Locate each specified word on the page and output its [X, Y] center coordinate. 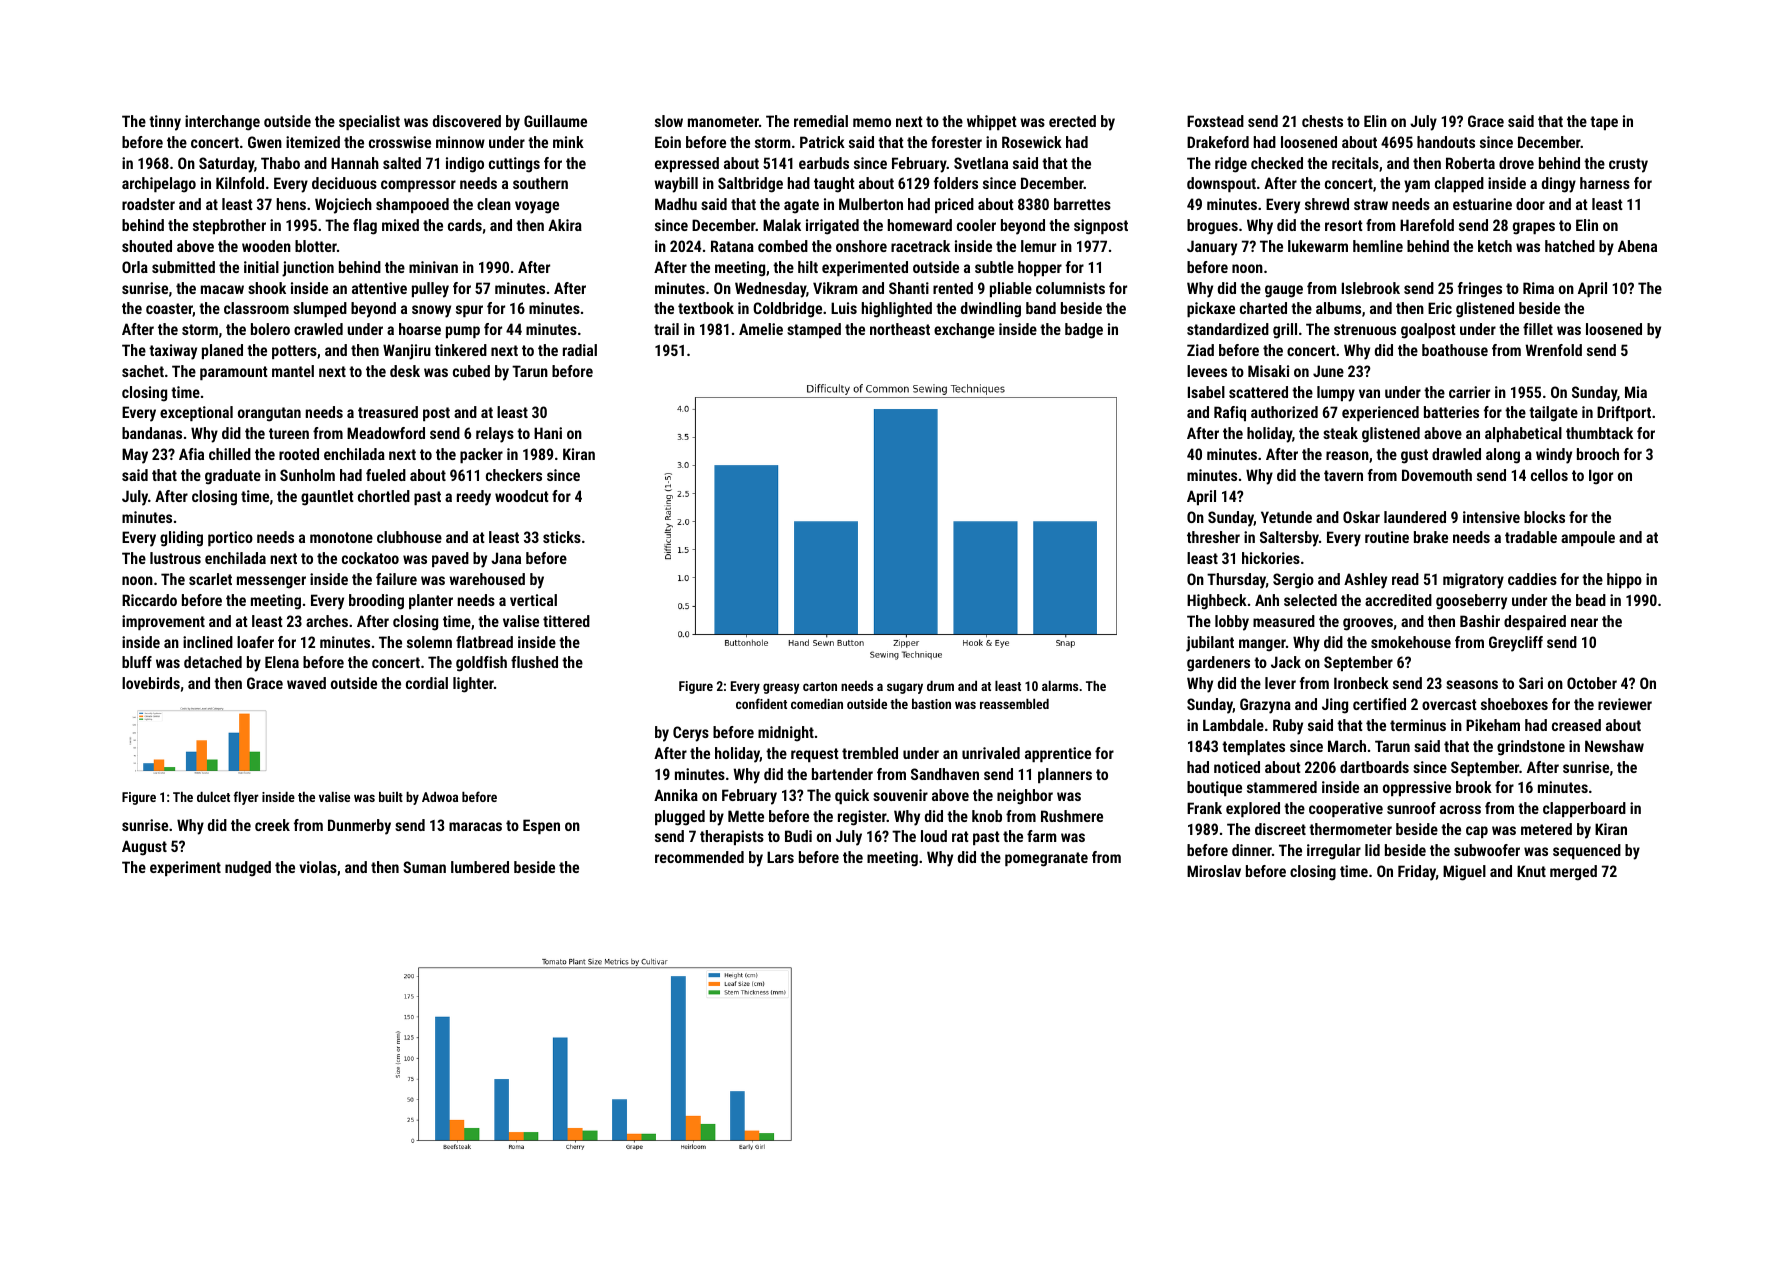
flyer [246, 798]
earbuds [824, 163]
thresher [1213, 537]
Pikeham [1493, 725]
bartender [842, 774]
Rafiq [1230, 413]
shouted [147, 246]
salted [402, 163]
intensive [1491, 517]
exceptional [196, 413]
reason [1347, 455]
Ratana [732, 246]
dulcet [213, 796]
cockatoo [370, 558]
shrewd [1327, 204]
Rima [1538, 288]
